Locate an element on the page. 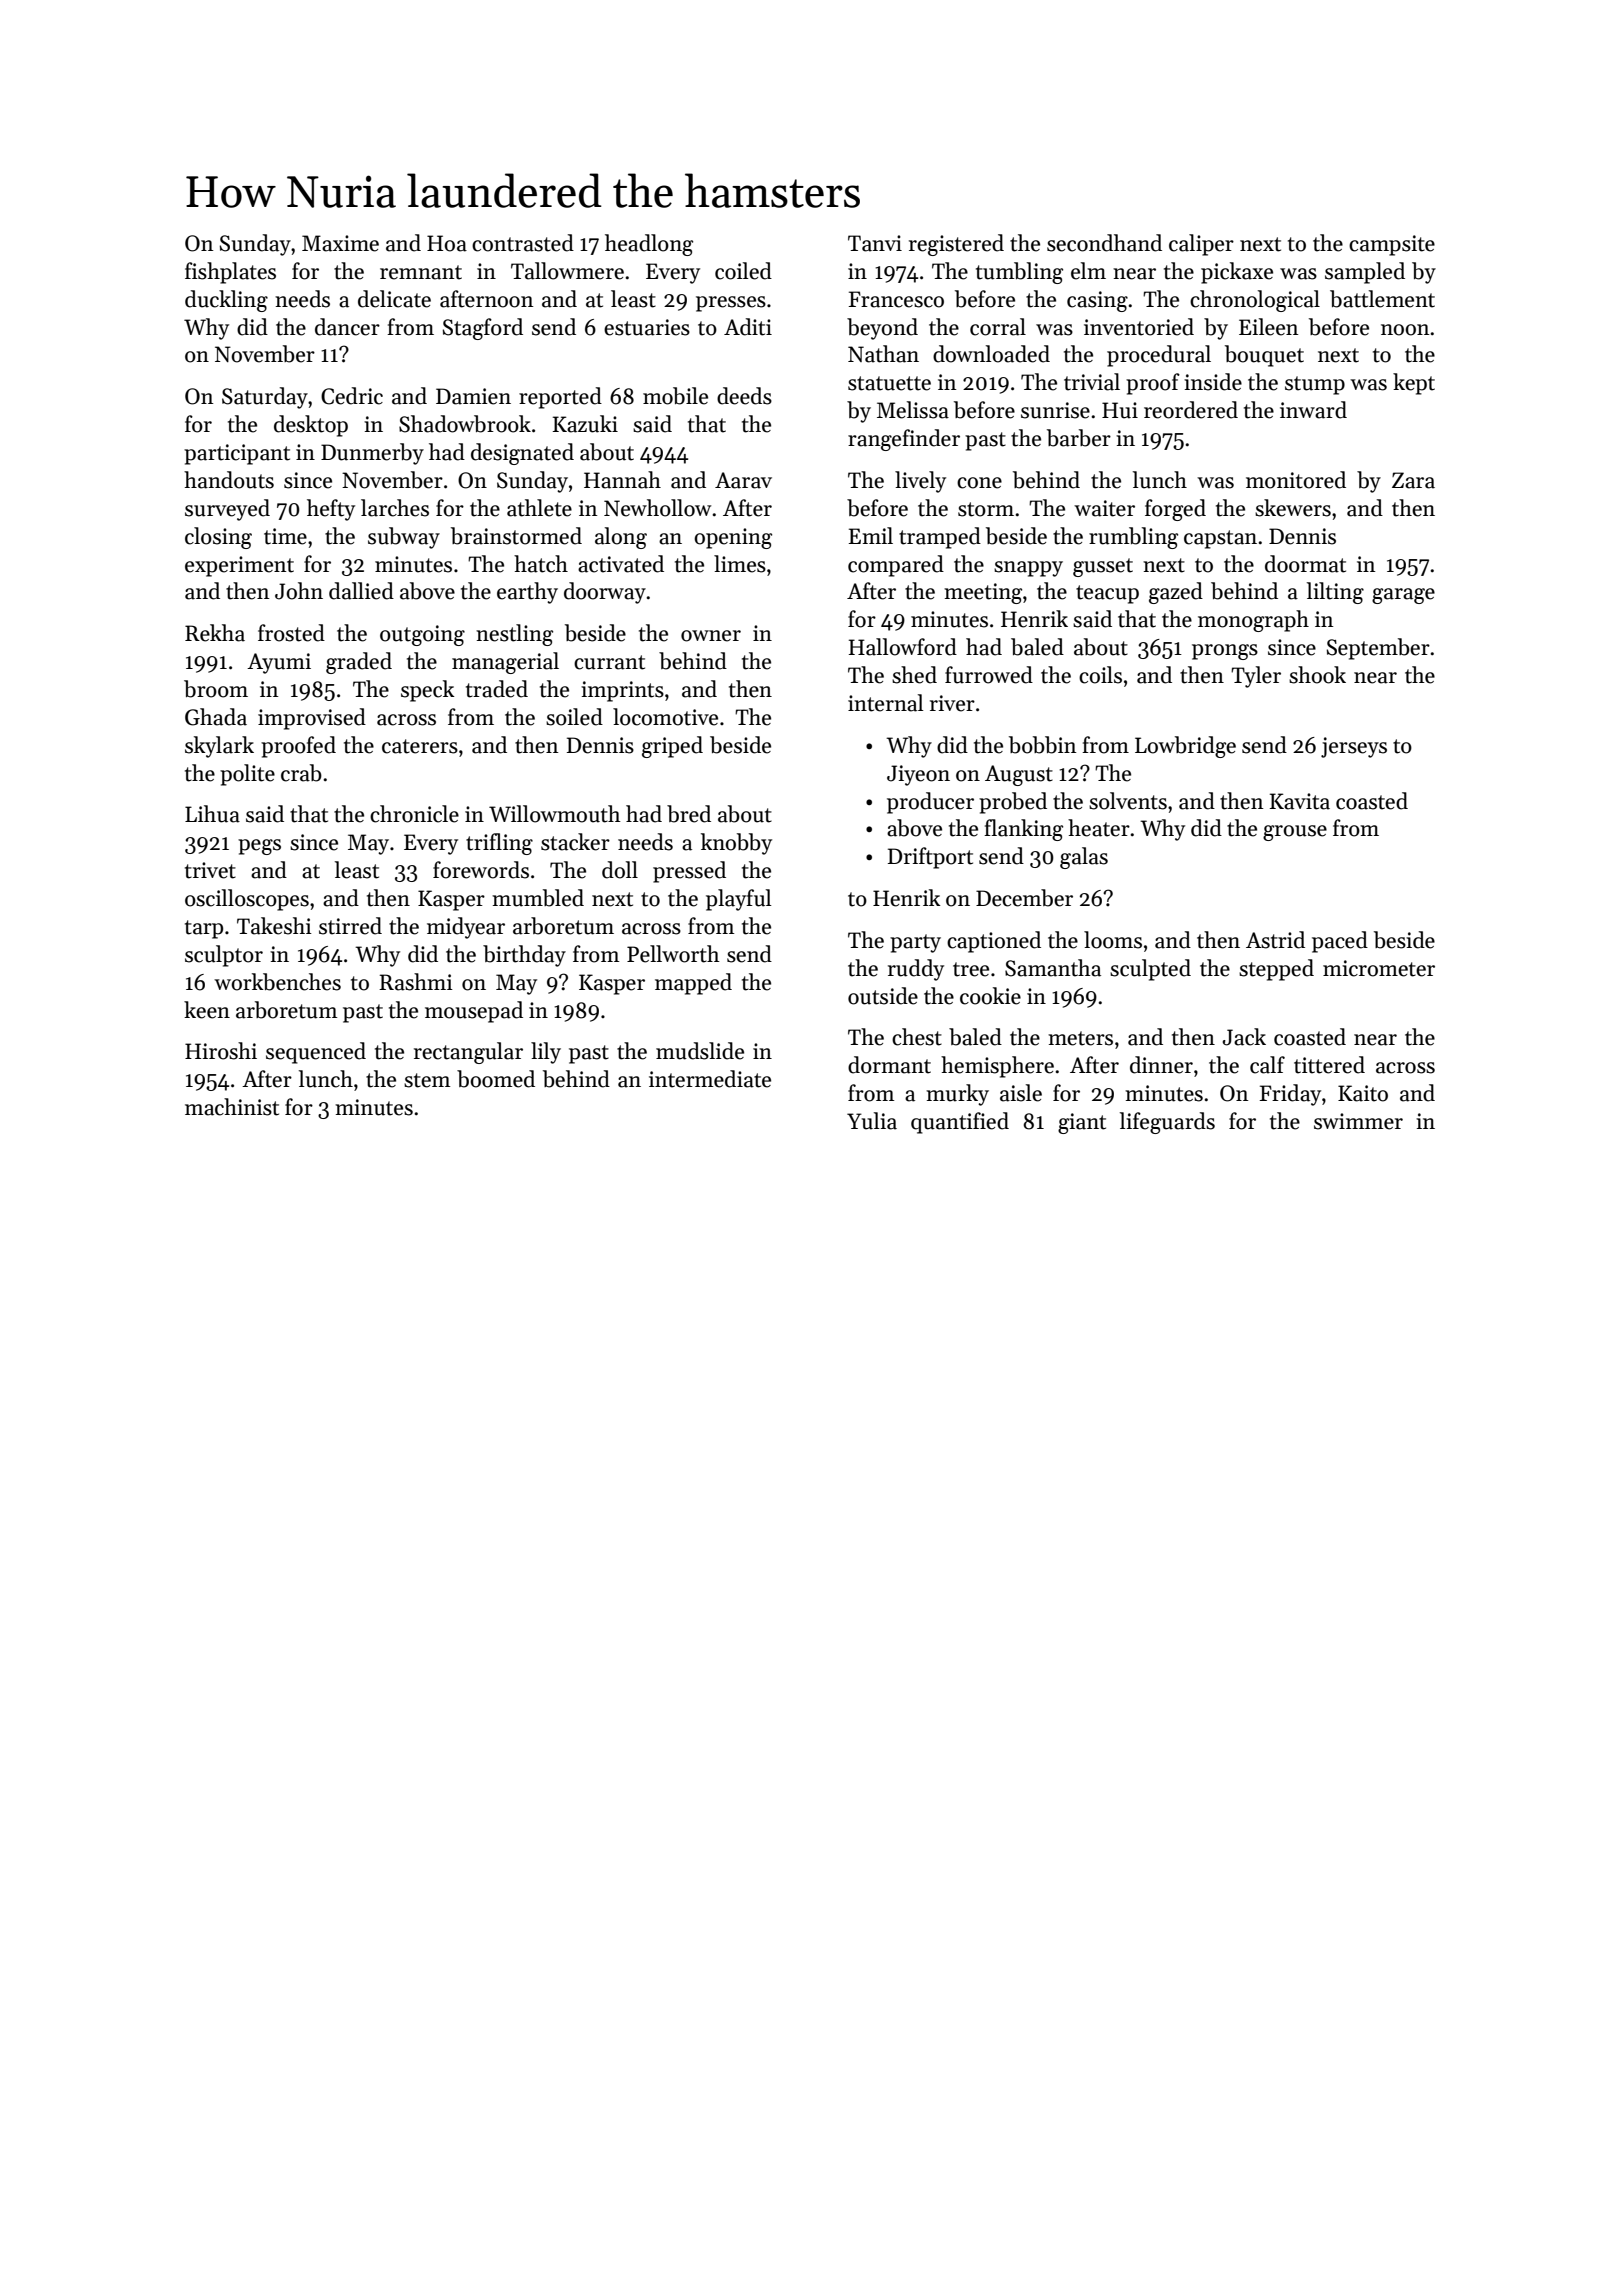 This page has height=2292, width=1620. subway is located at coordinates (404, 538).
